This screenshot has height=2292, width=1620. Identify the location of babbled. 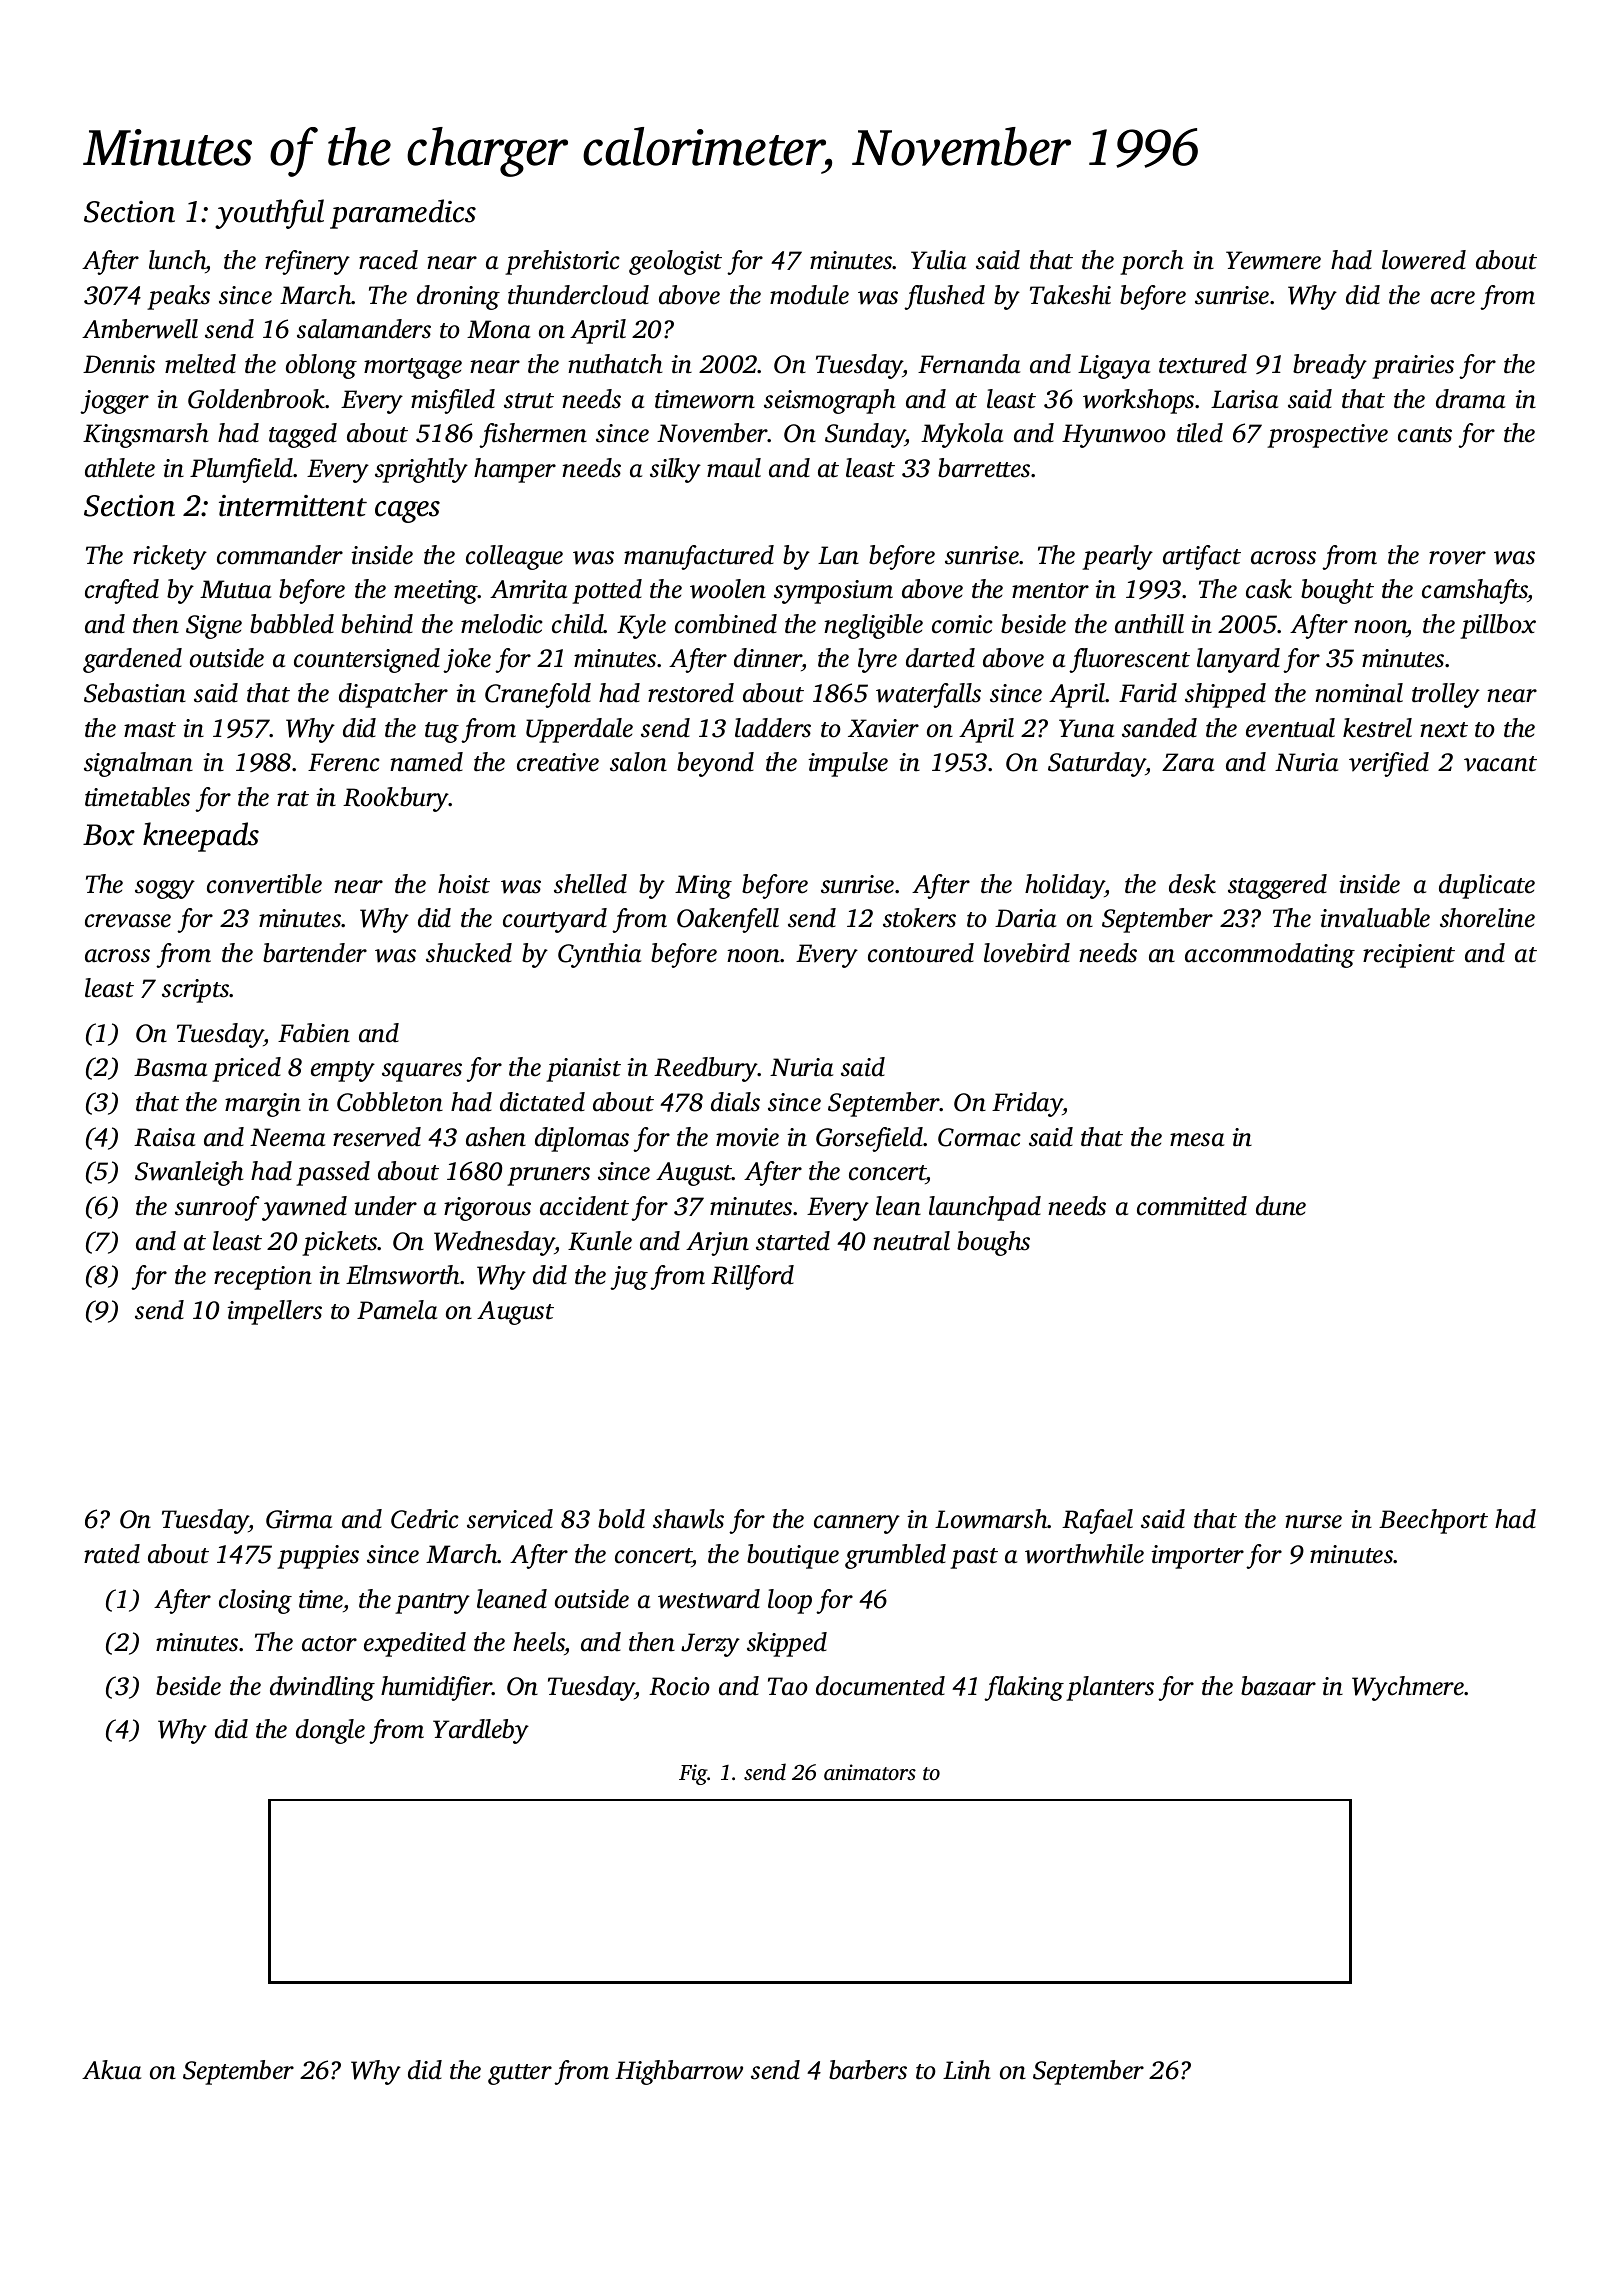
(292, 624).
